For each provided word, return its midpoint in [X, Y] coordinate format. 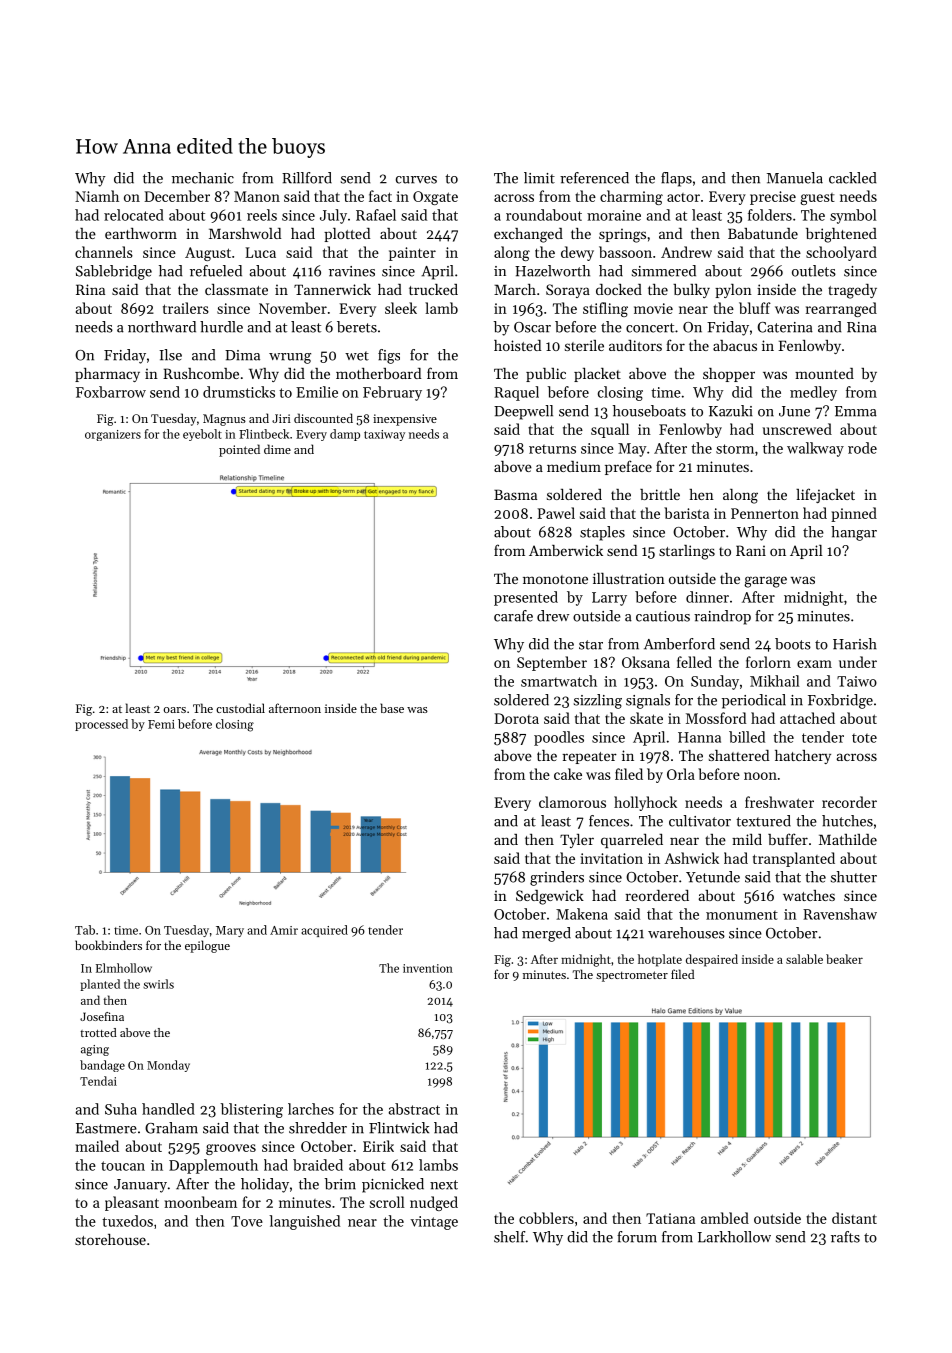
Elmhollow [124, 968]
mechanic [203, 178]
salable [804, 959]
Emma [856, 411]
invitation [611, 858]
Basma [515, 494]
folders [770, 215]
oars [175, 710]
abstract [414, 1109]
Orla [681, 774]
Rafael [376, 215]
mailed [97, 1146]
